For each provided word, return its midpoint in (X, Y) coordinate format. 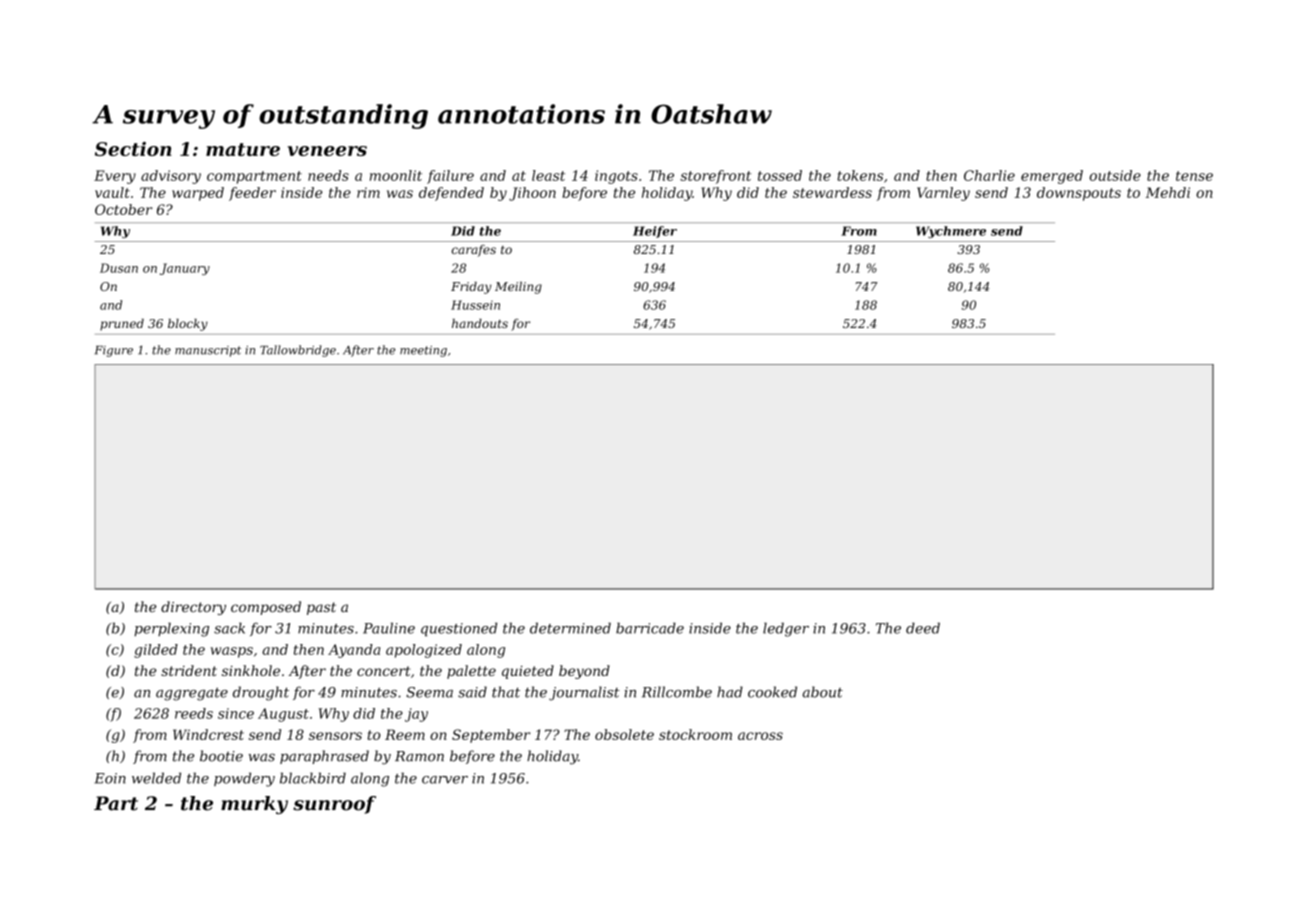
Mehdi (1168, 192)
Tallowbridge (298, 351)
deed (923, 628)
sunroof (334, 805)
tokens (860, 175)
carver (445, 780)
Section (133, 149)
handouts (480, 323)
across (760, 736)
